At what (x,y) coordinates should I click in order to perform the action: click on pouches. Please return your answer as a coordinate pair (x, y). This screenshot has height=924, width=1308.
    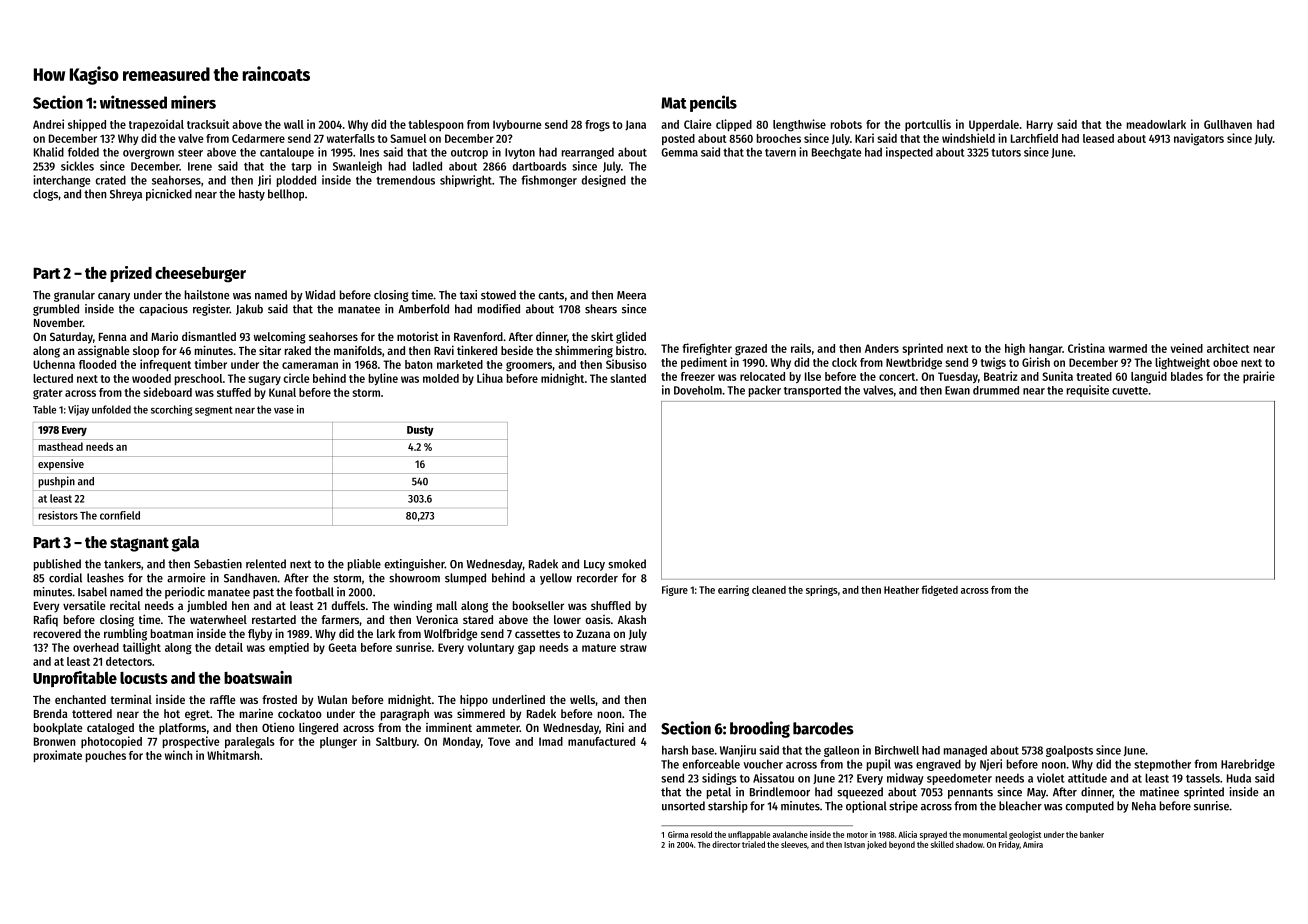
    Looking at the image, I should click on (106, 756).
